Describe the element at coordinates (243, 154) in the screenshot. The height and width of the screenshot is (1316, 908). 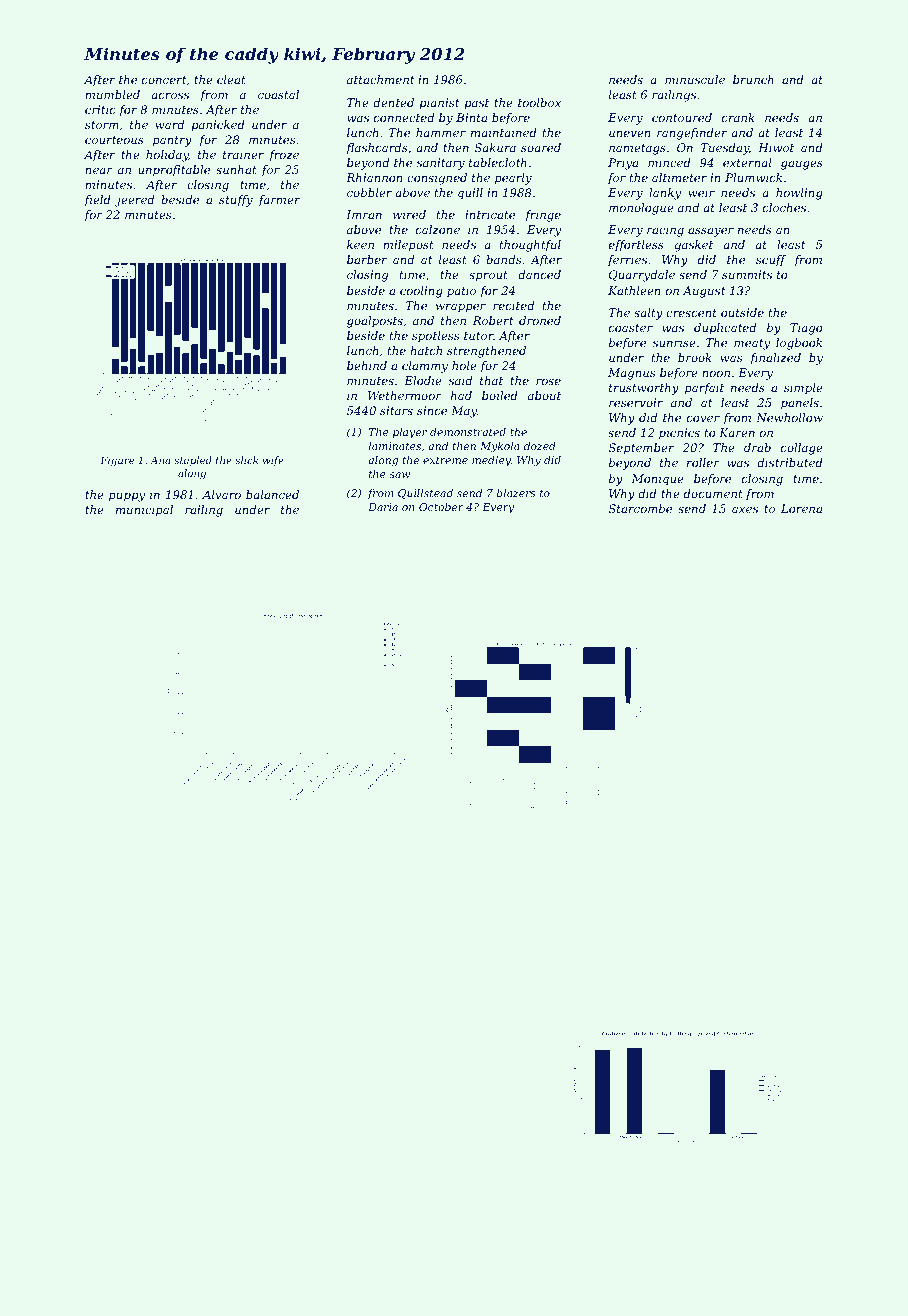
I see `trainer` at that location.
